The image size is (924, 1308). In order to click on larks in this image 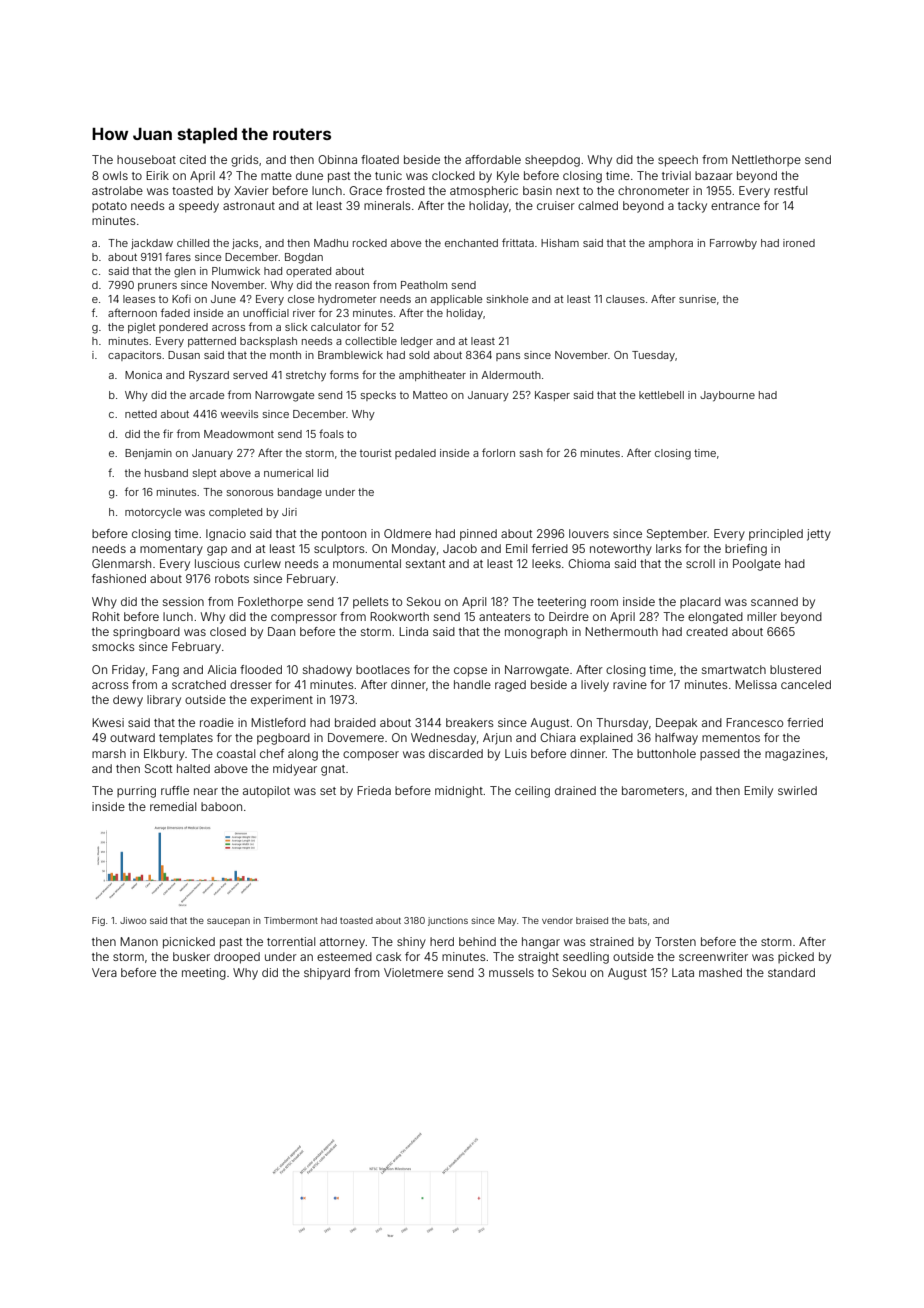, I will do `click(669, 548)`.
